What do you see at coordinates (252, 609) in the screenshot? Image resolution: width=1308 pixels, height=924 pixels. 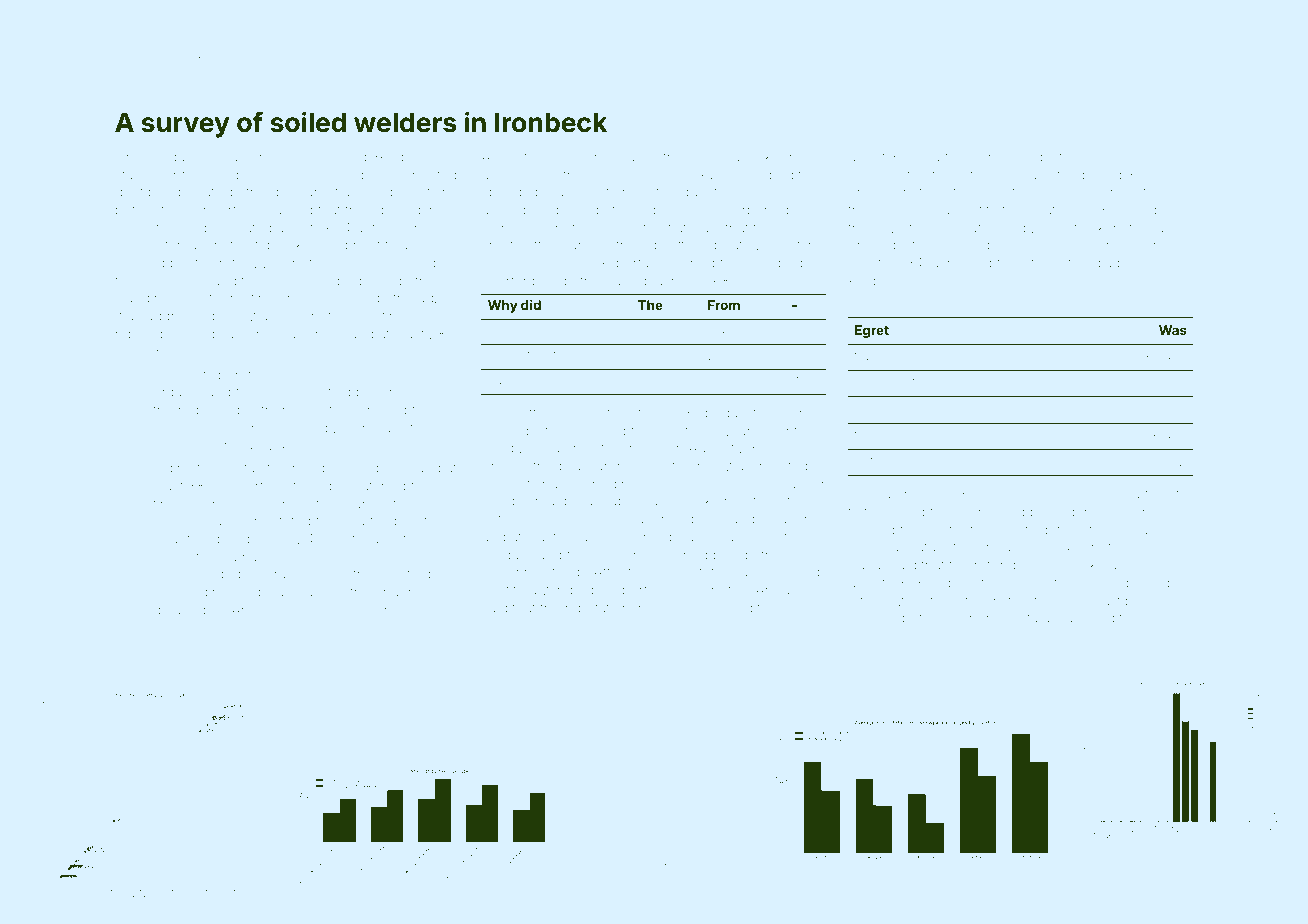 I see `Andrei` at bounding box center [252, 609].
